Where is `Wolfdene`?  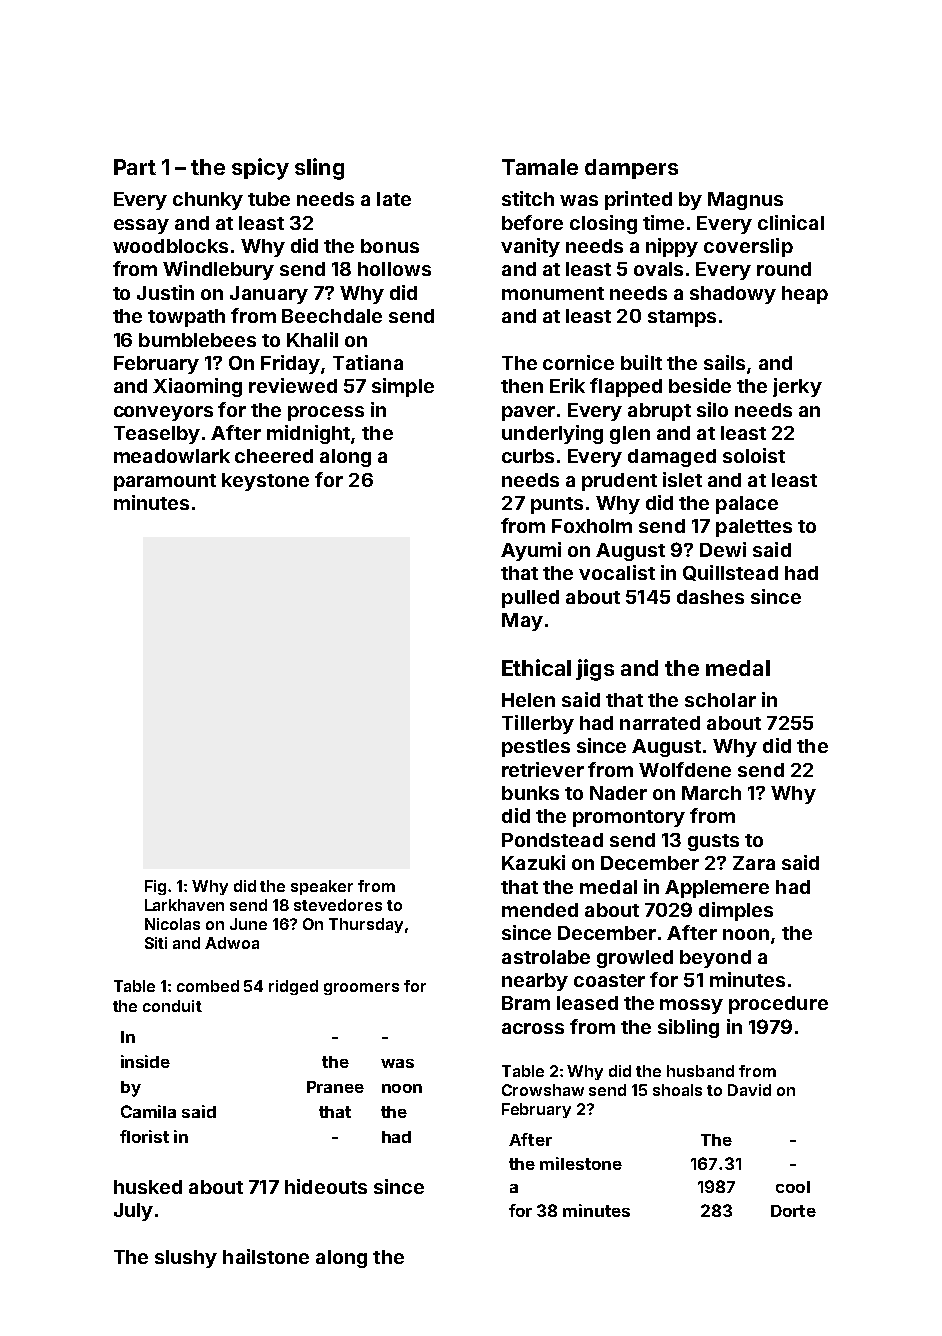
Wolfdene is located at coordinates (685, 769).
